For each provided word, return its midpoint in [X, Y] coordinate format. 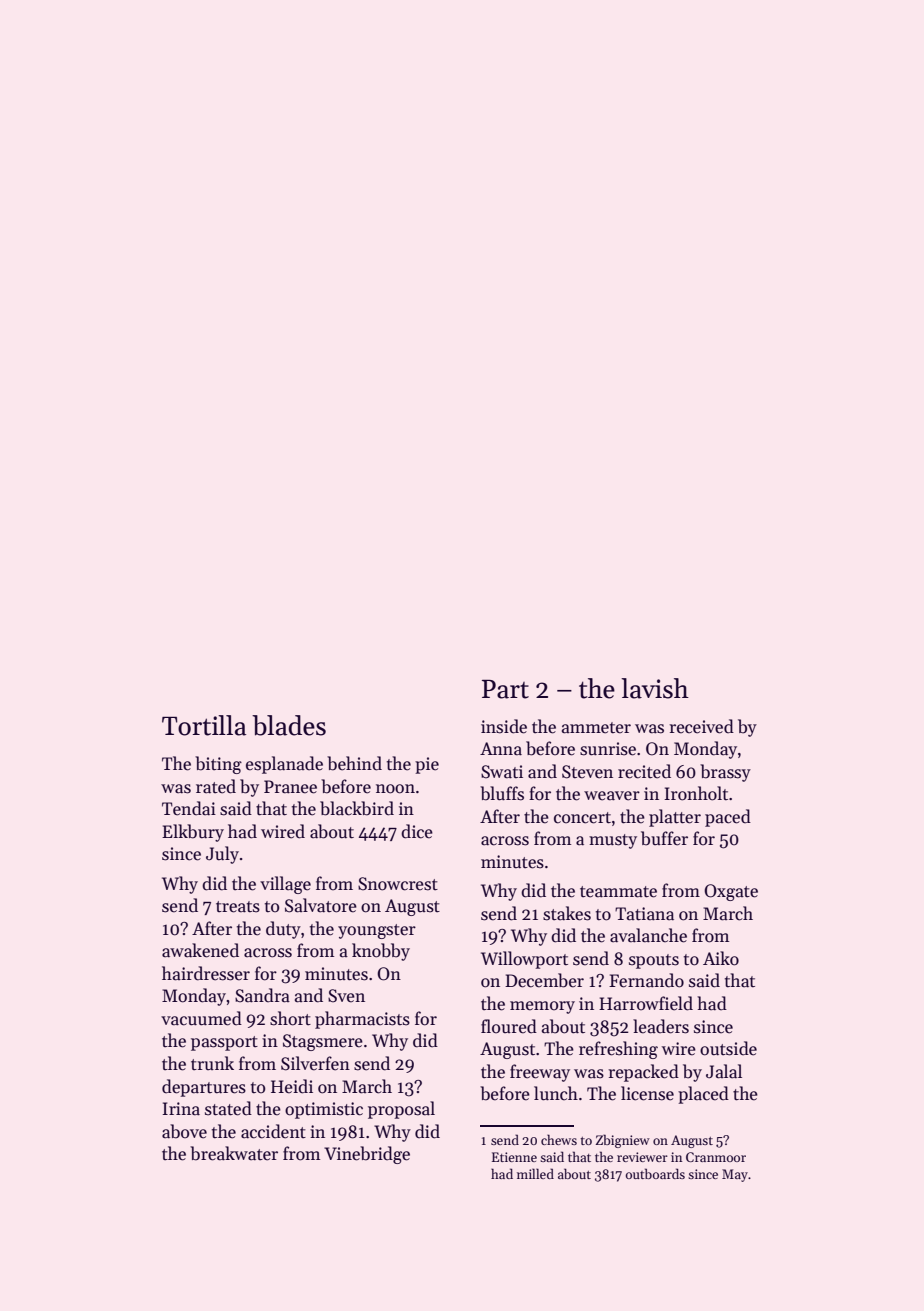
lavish [655, 688]
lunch [556, 1093]
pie [427, 765]
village [285, 885]
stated [228, 1108]
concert [582, 818]
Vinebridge [367, 1155]
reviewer [642, 1157]
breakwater [234, 1153]
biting [218, 765]
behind [354, 763]
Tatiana [644, 914]
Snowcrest [398, 884]
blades [289, 725]
